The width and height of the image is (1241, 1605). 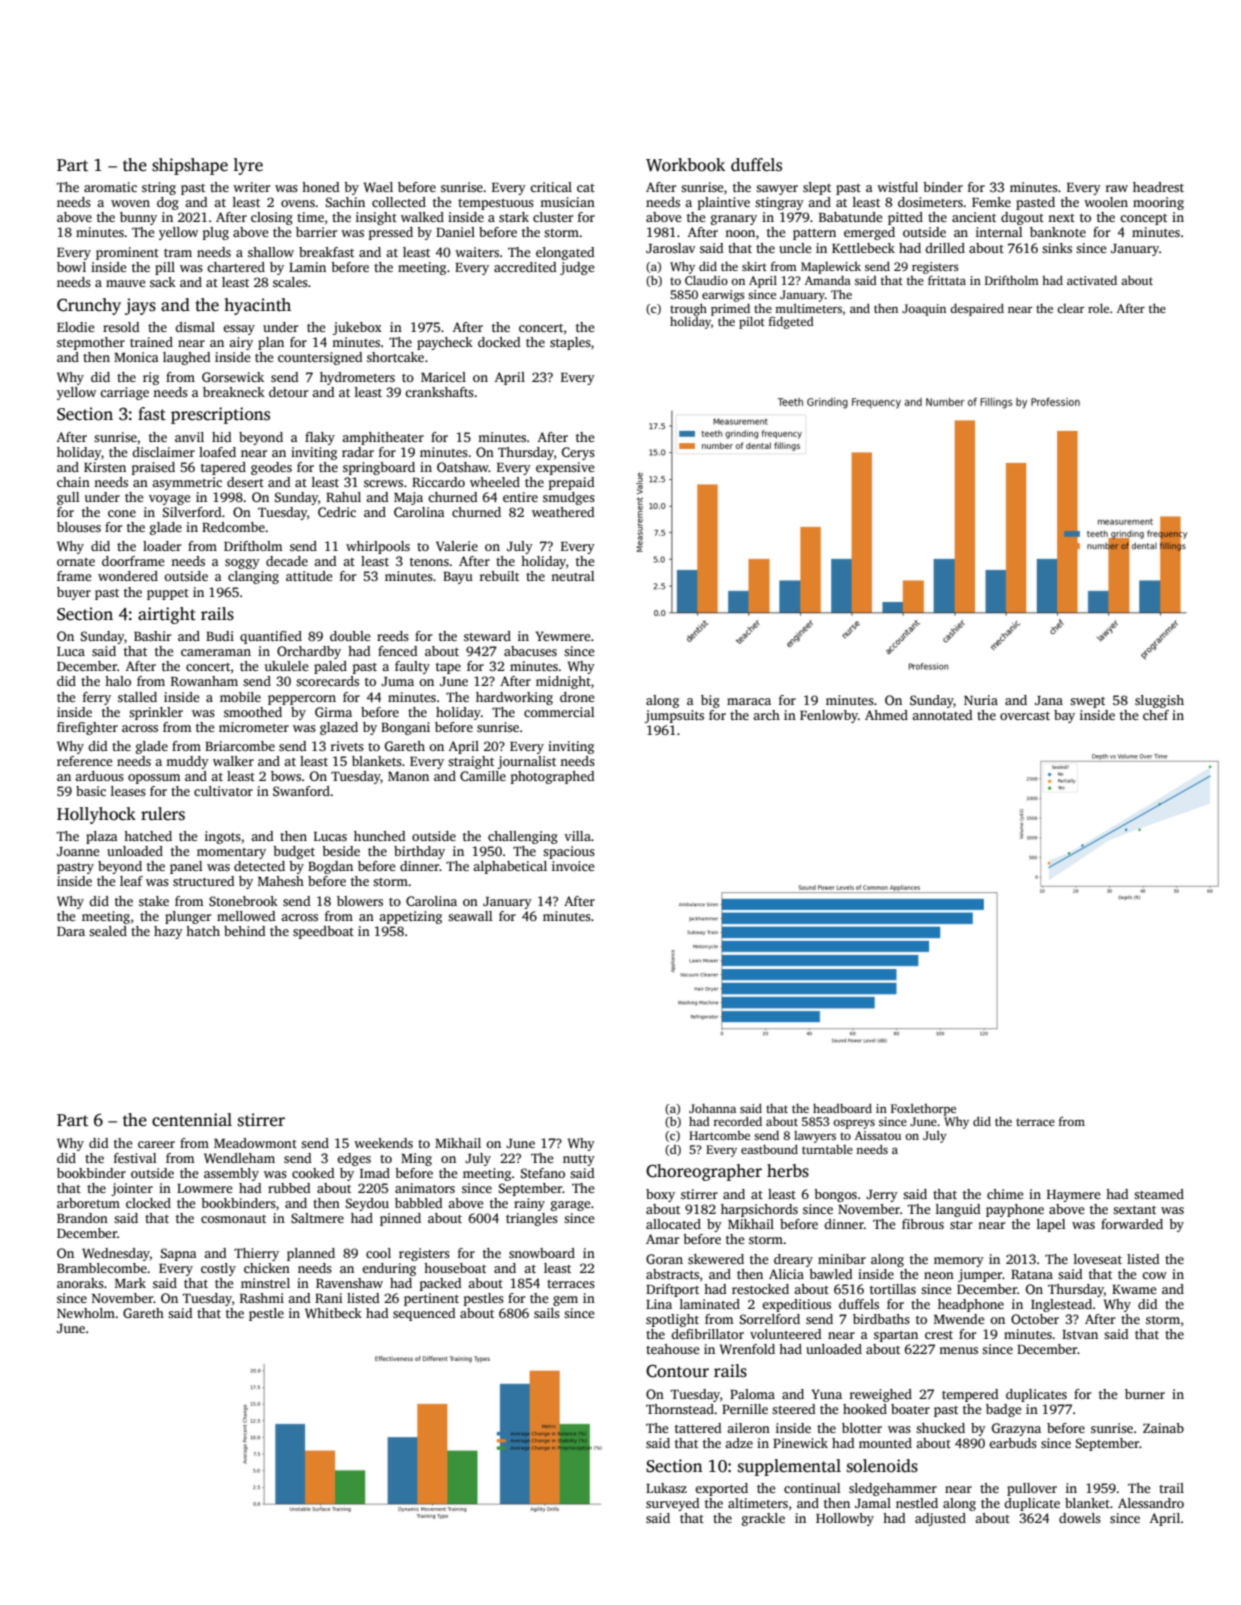 I want to click on micrometer, so click(x=254, y=727).
